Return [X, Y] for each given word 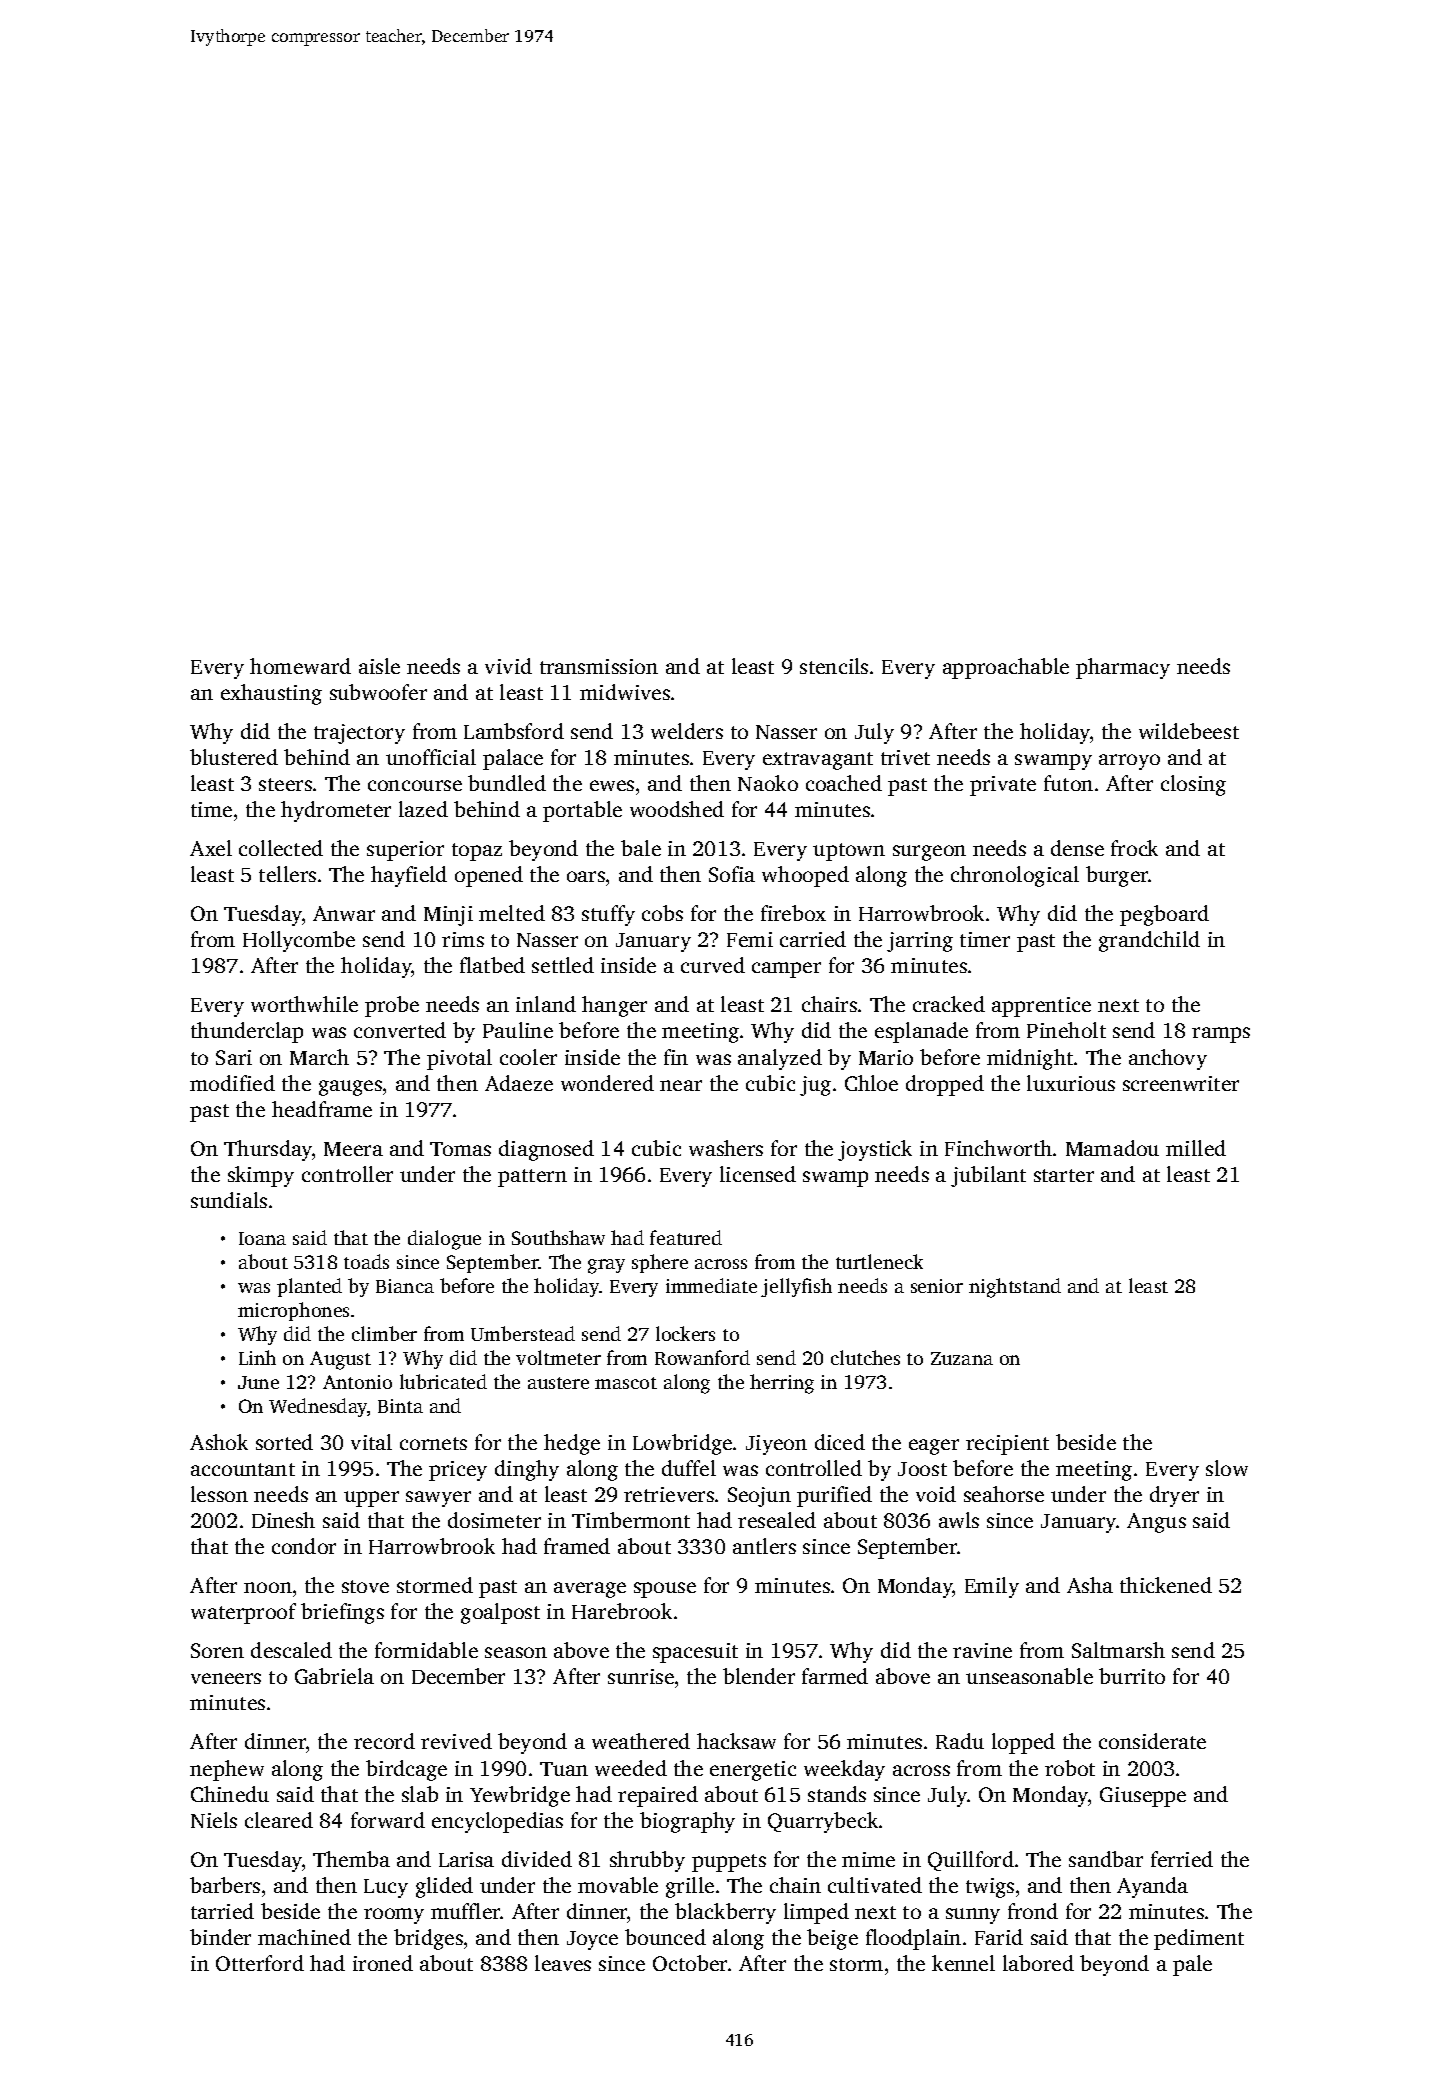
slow [1227, 1468]
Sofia [732, 874]
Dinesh [283, 1520]
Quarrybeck [823, 1822]
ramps [1221, 1035]
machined [304, 1937]
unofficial [431, 757]
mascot [626, 1383]
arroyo [1129, 762]
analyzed [780, 1059]
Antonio [357, 1382]
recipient [1007, 1445]
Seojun [759, 1497]
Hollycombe [299, 941]
